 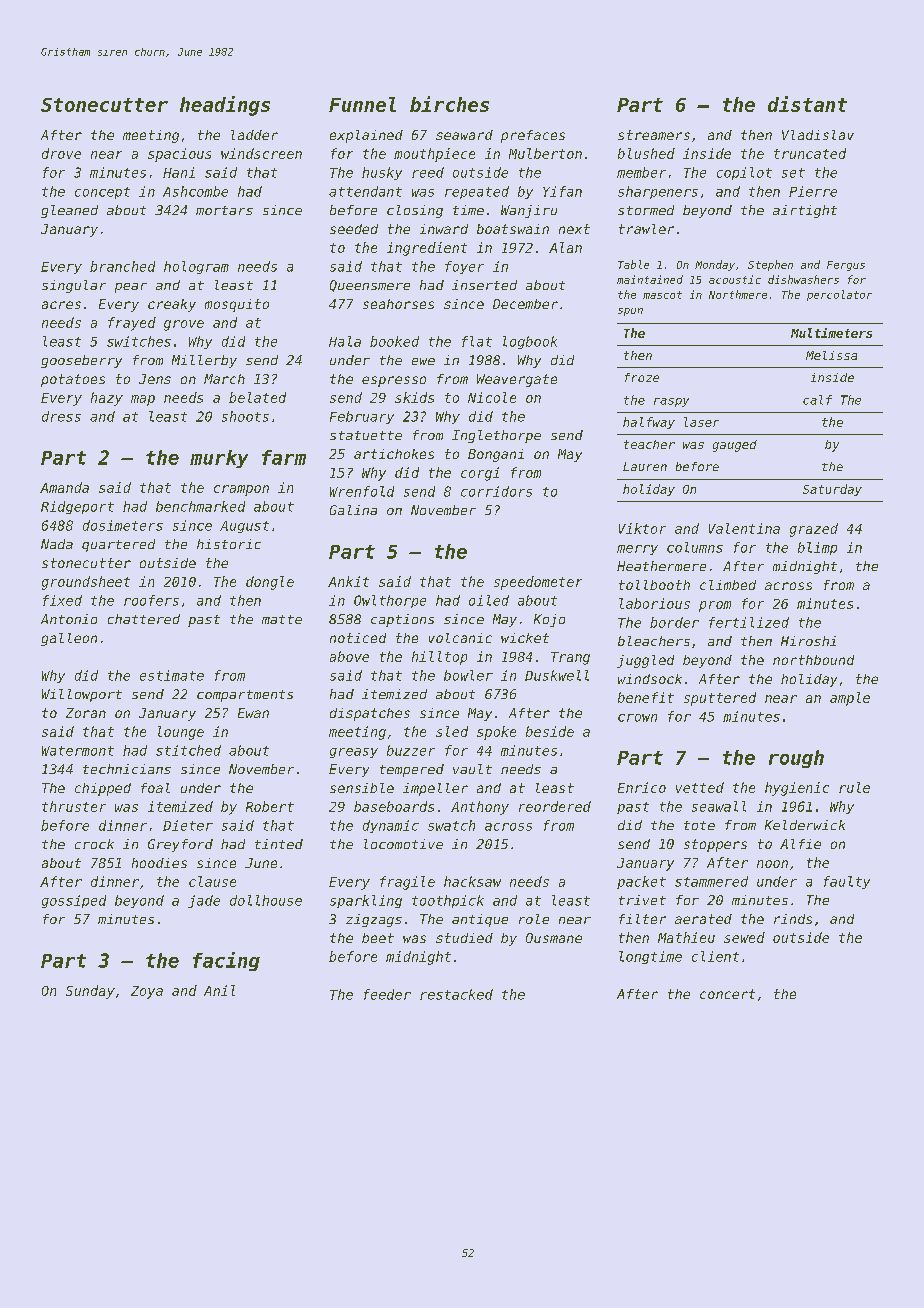 I want to click on concert, so click(x=727, y=994).
